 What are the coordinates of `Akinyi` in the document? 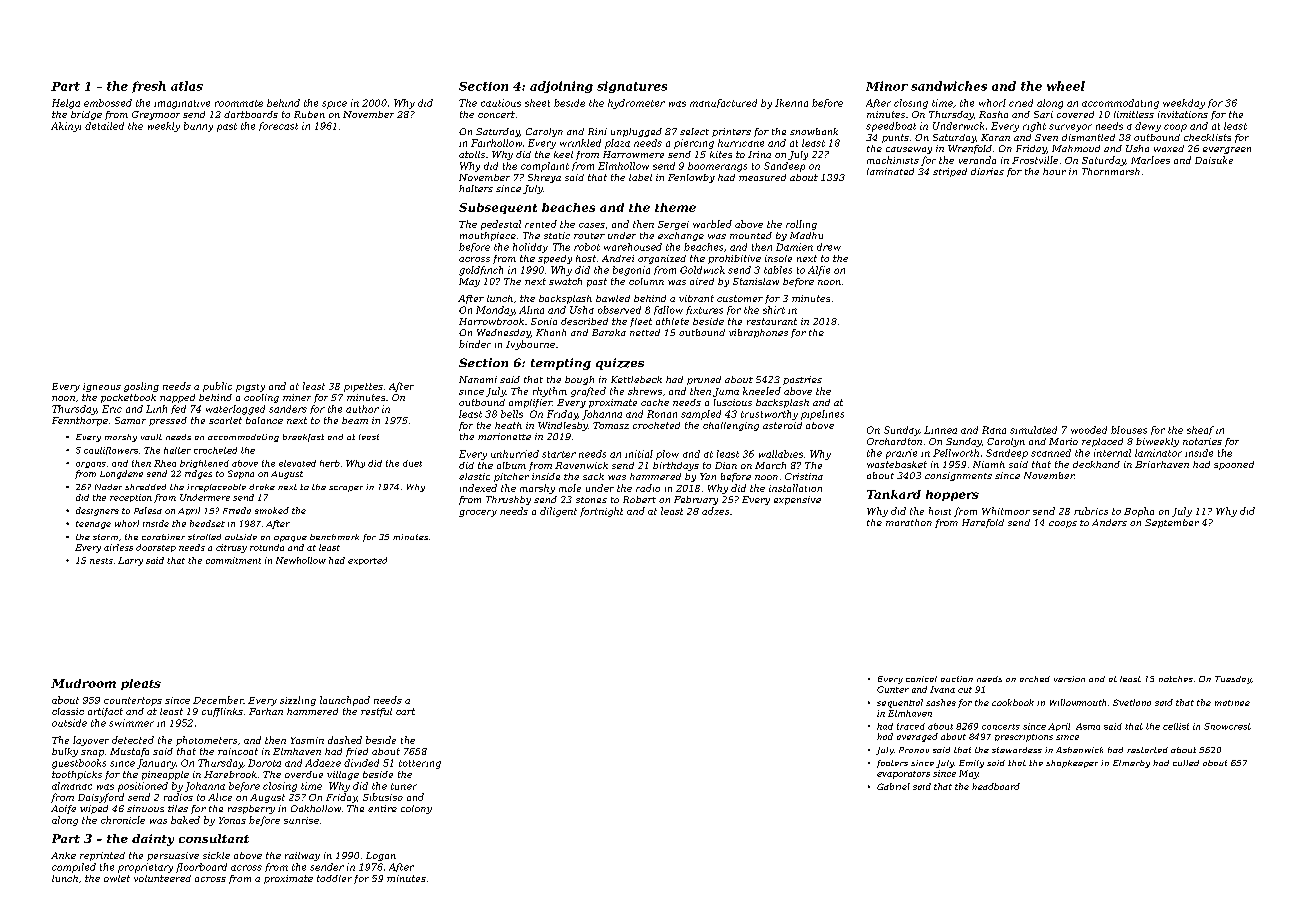 It's located at (66, 127).
